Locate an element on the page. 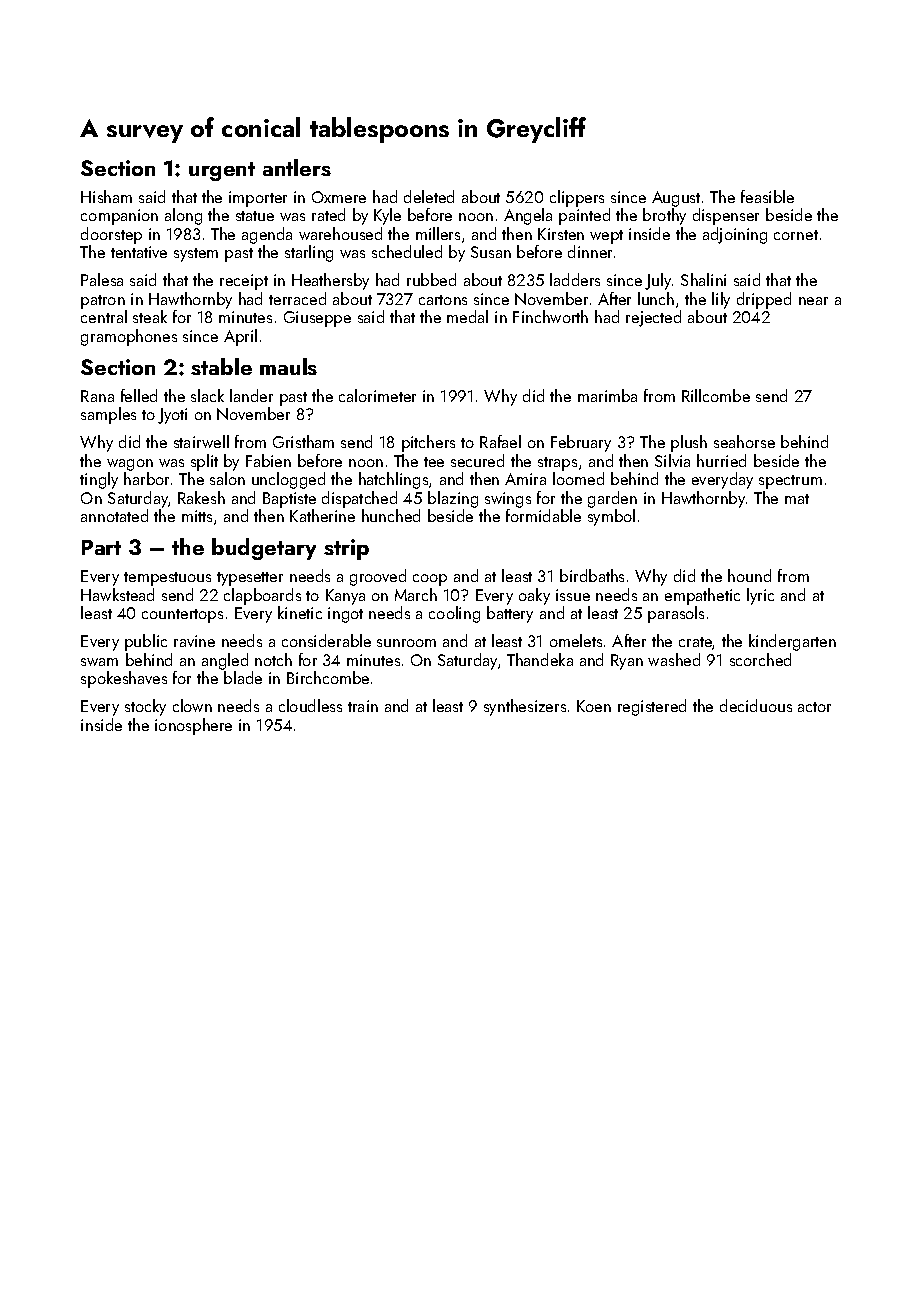 Image resolution: width=924 pixels, height=1308 pixels. formidable is located at coordinates (543, 515).
